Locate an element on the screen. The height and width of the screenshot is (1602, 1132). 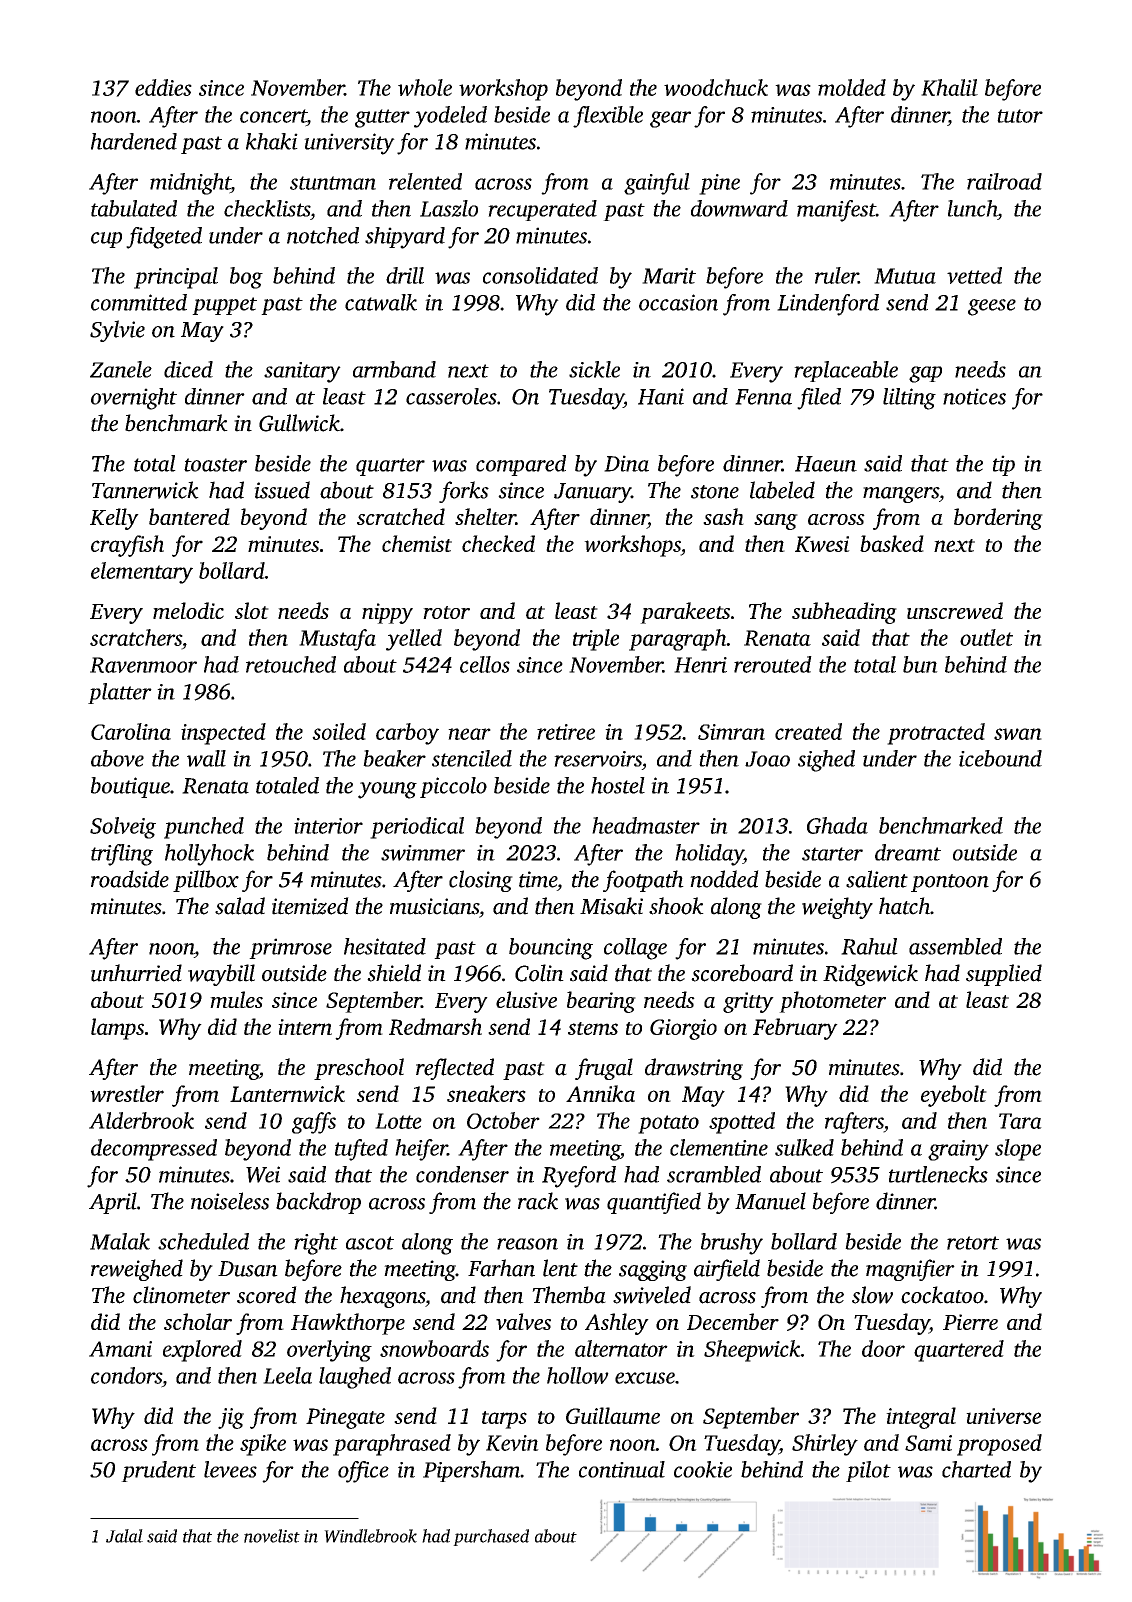
reservoirs is located at coordinates (598, 759).
